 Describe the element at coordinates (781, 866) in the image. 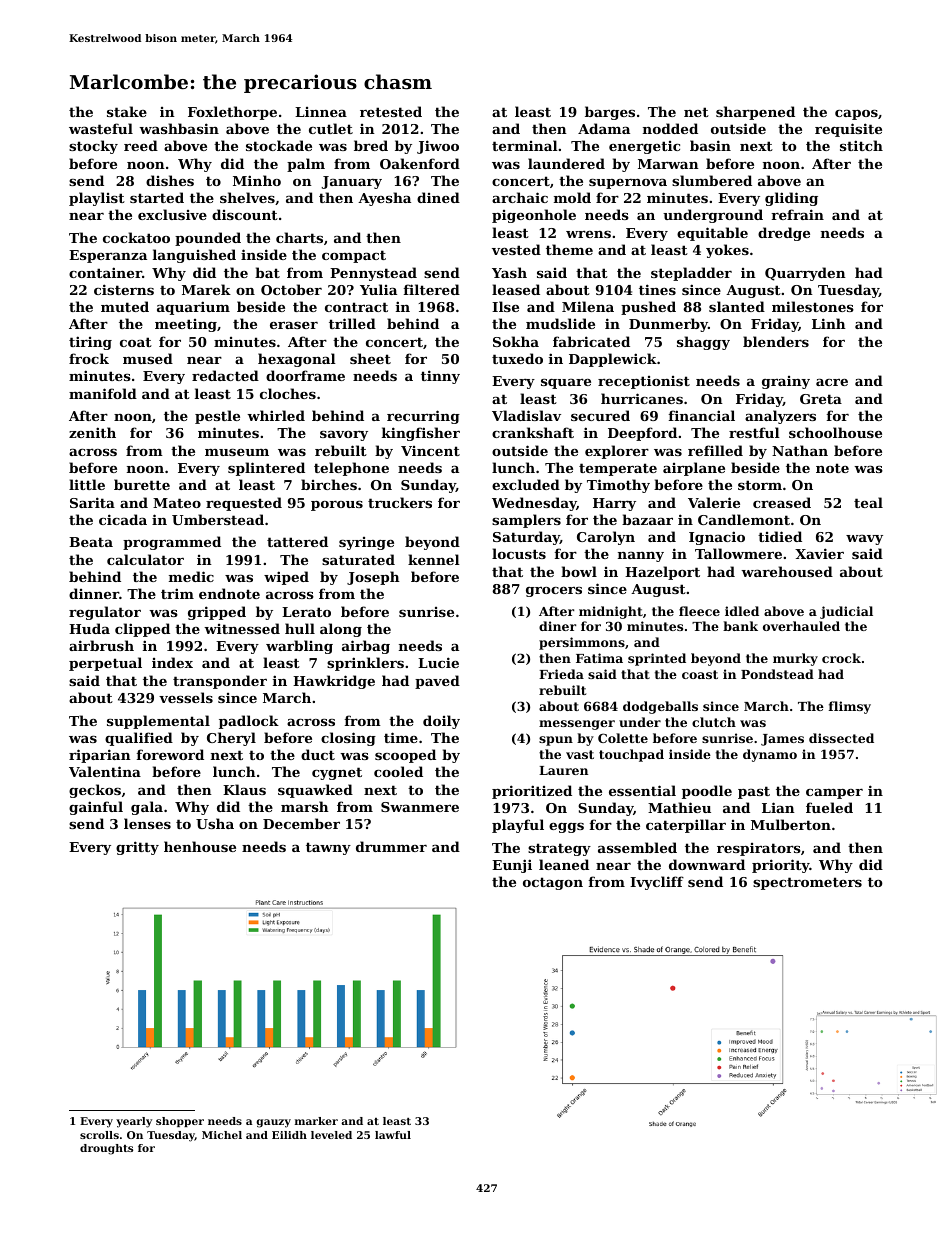

I see `priority` at that location.
